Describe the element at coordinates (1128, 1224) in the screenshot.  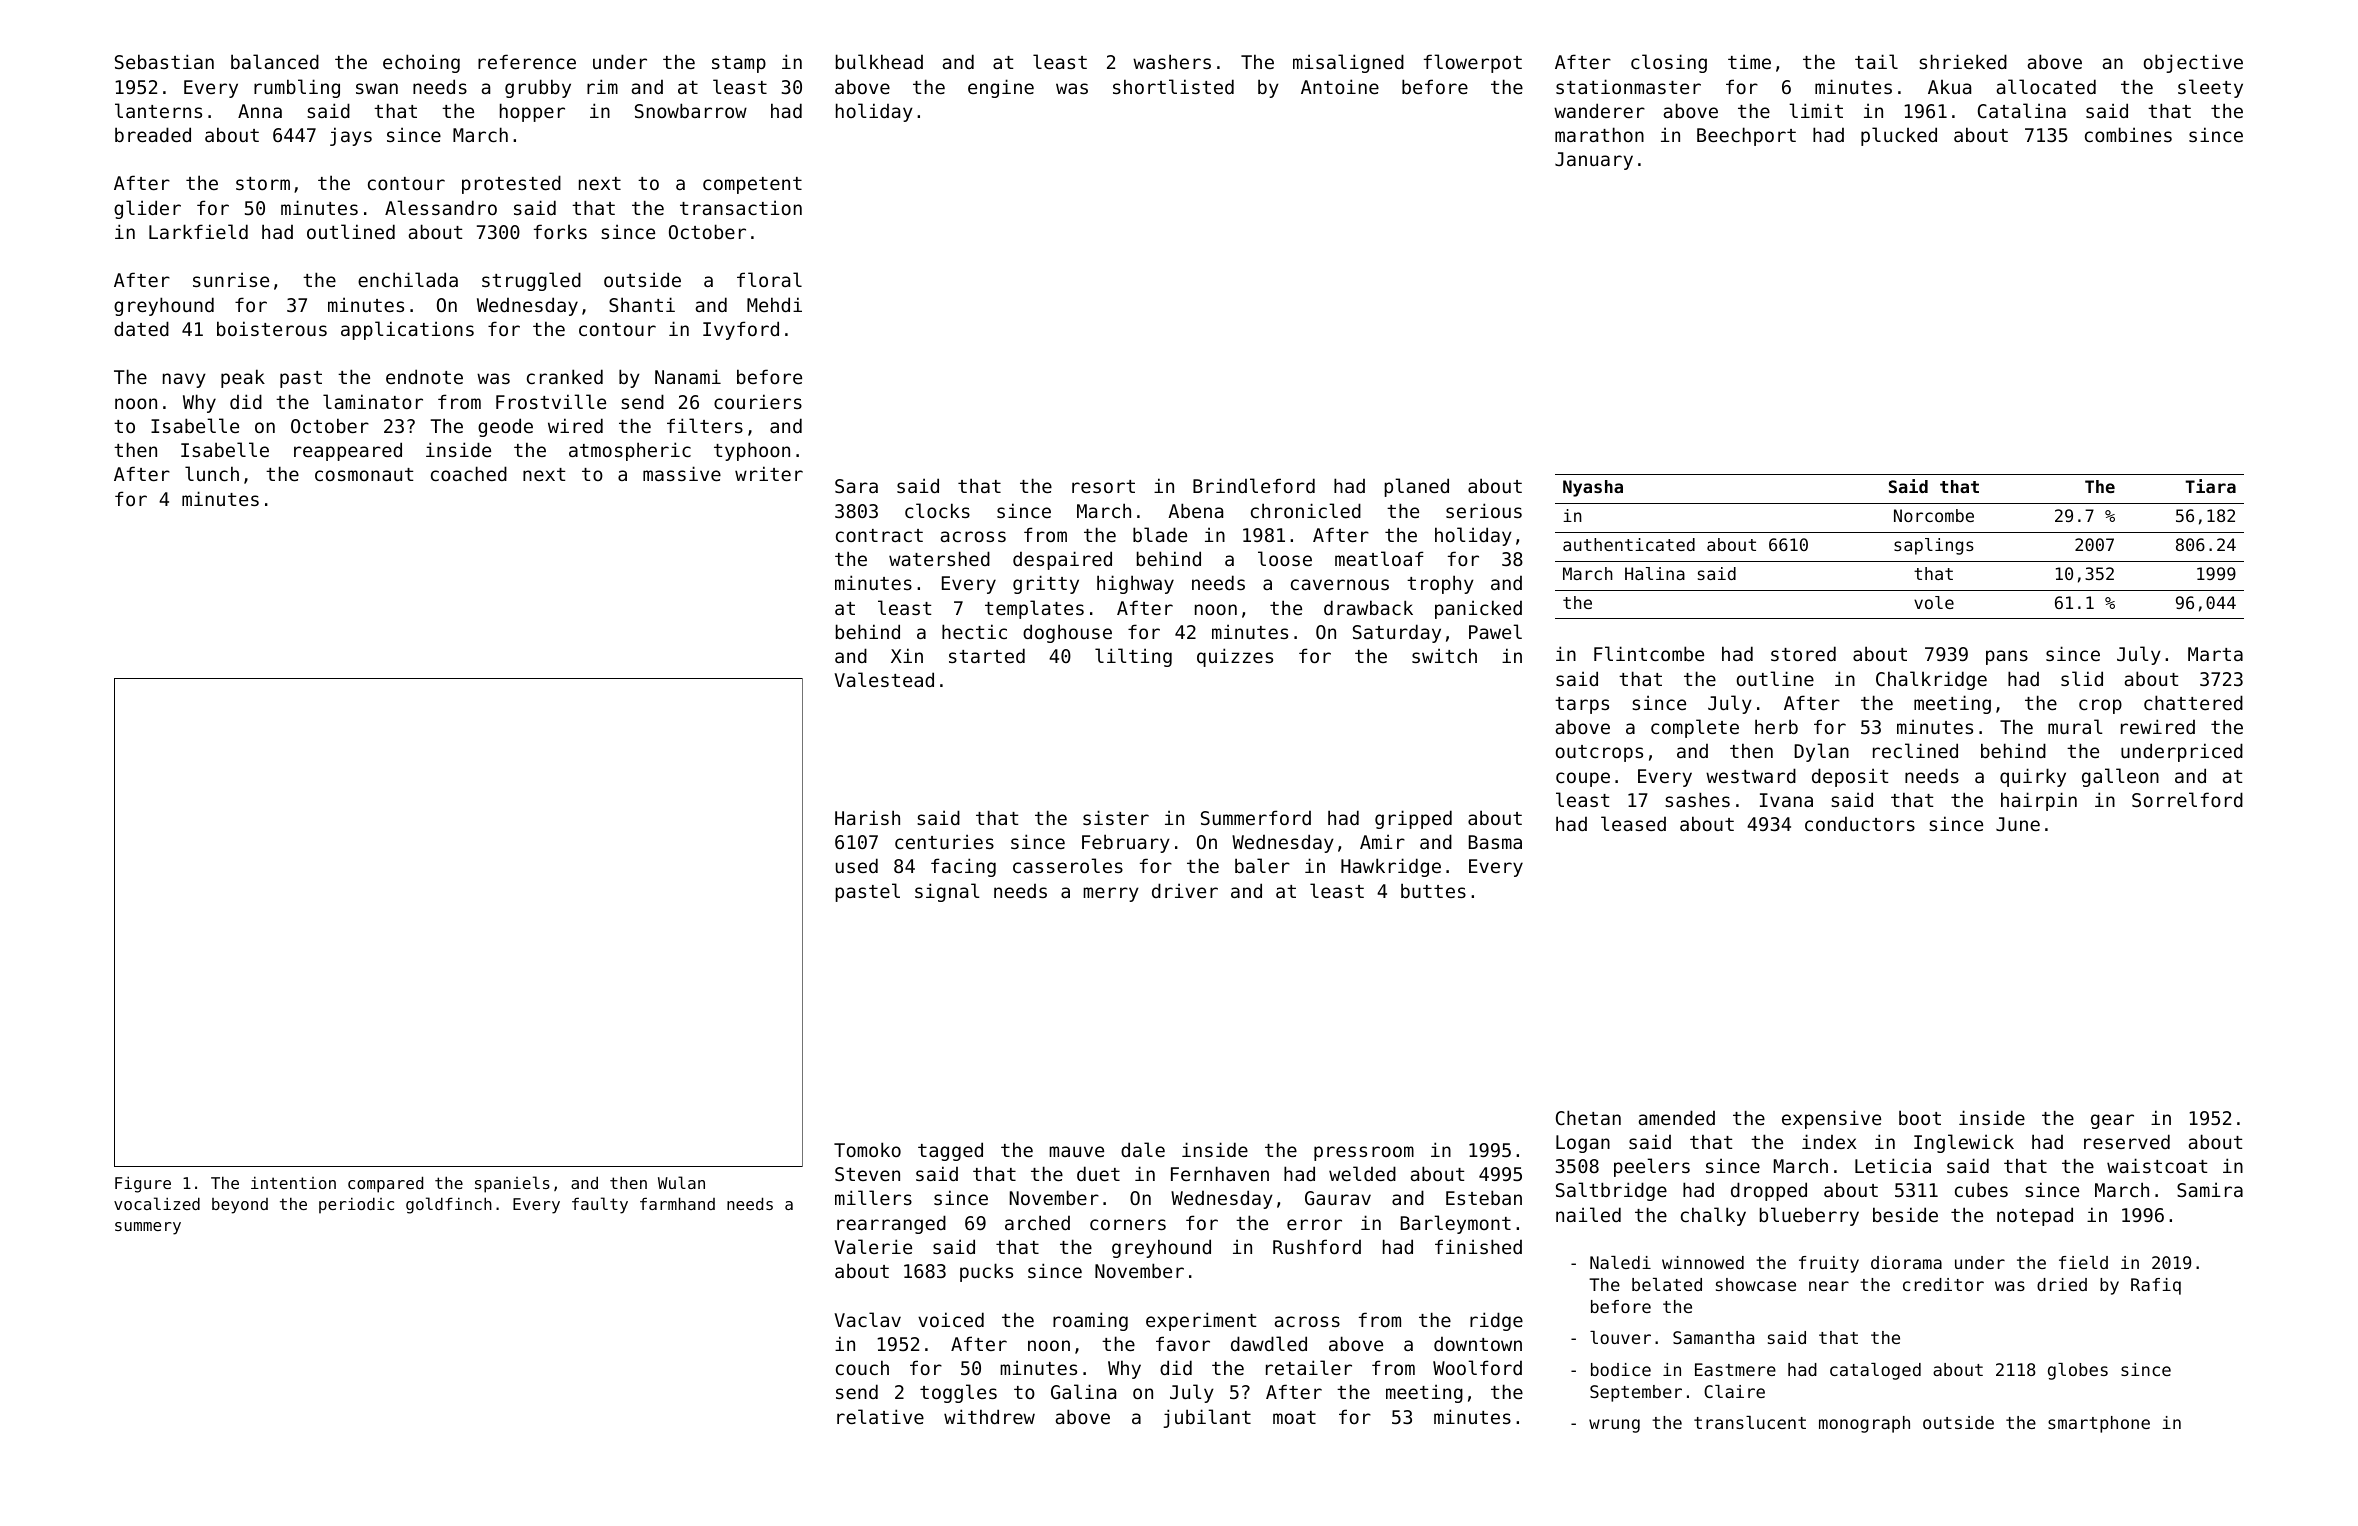
I see `corners` at that location.
